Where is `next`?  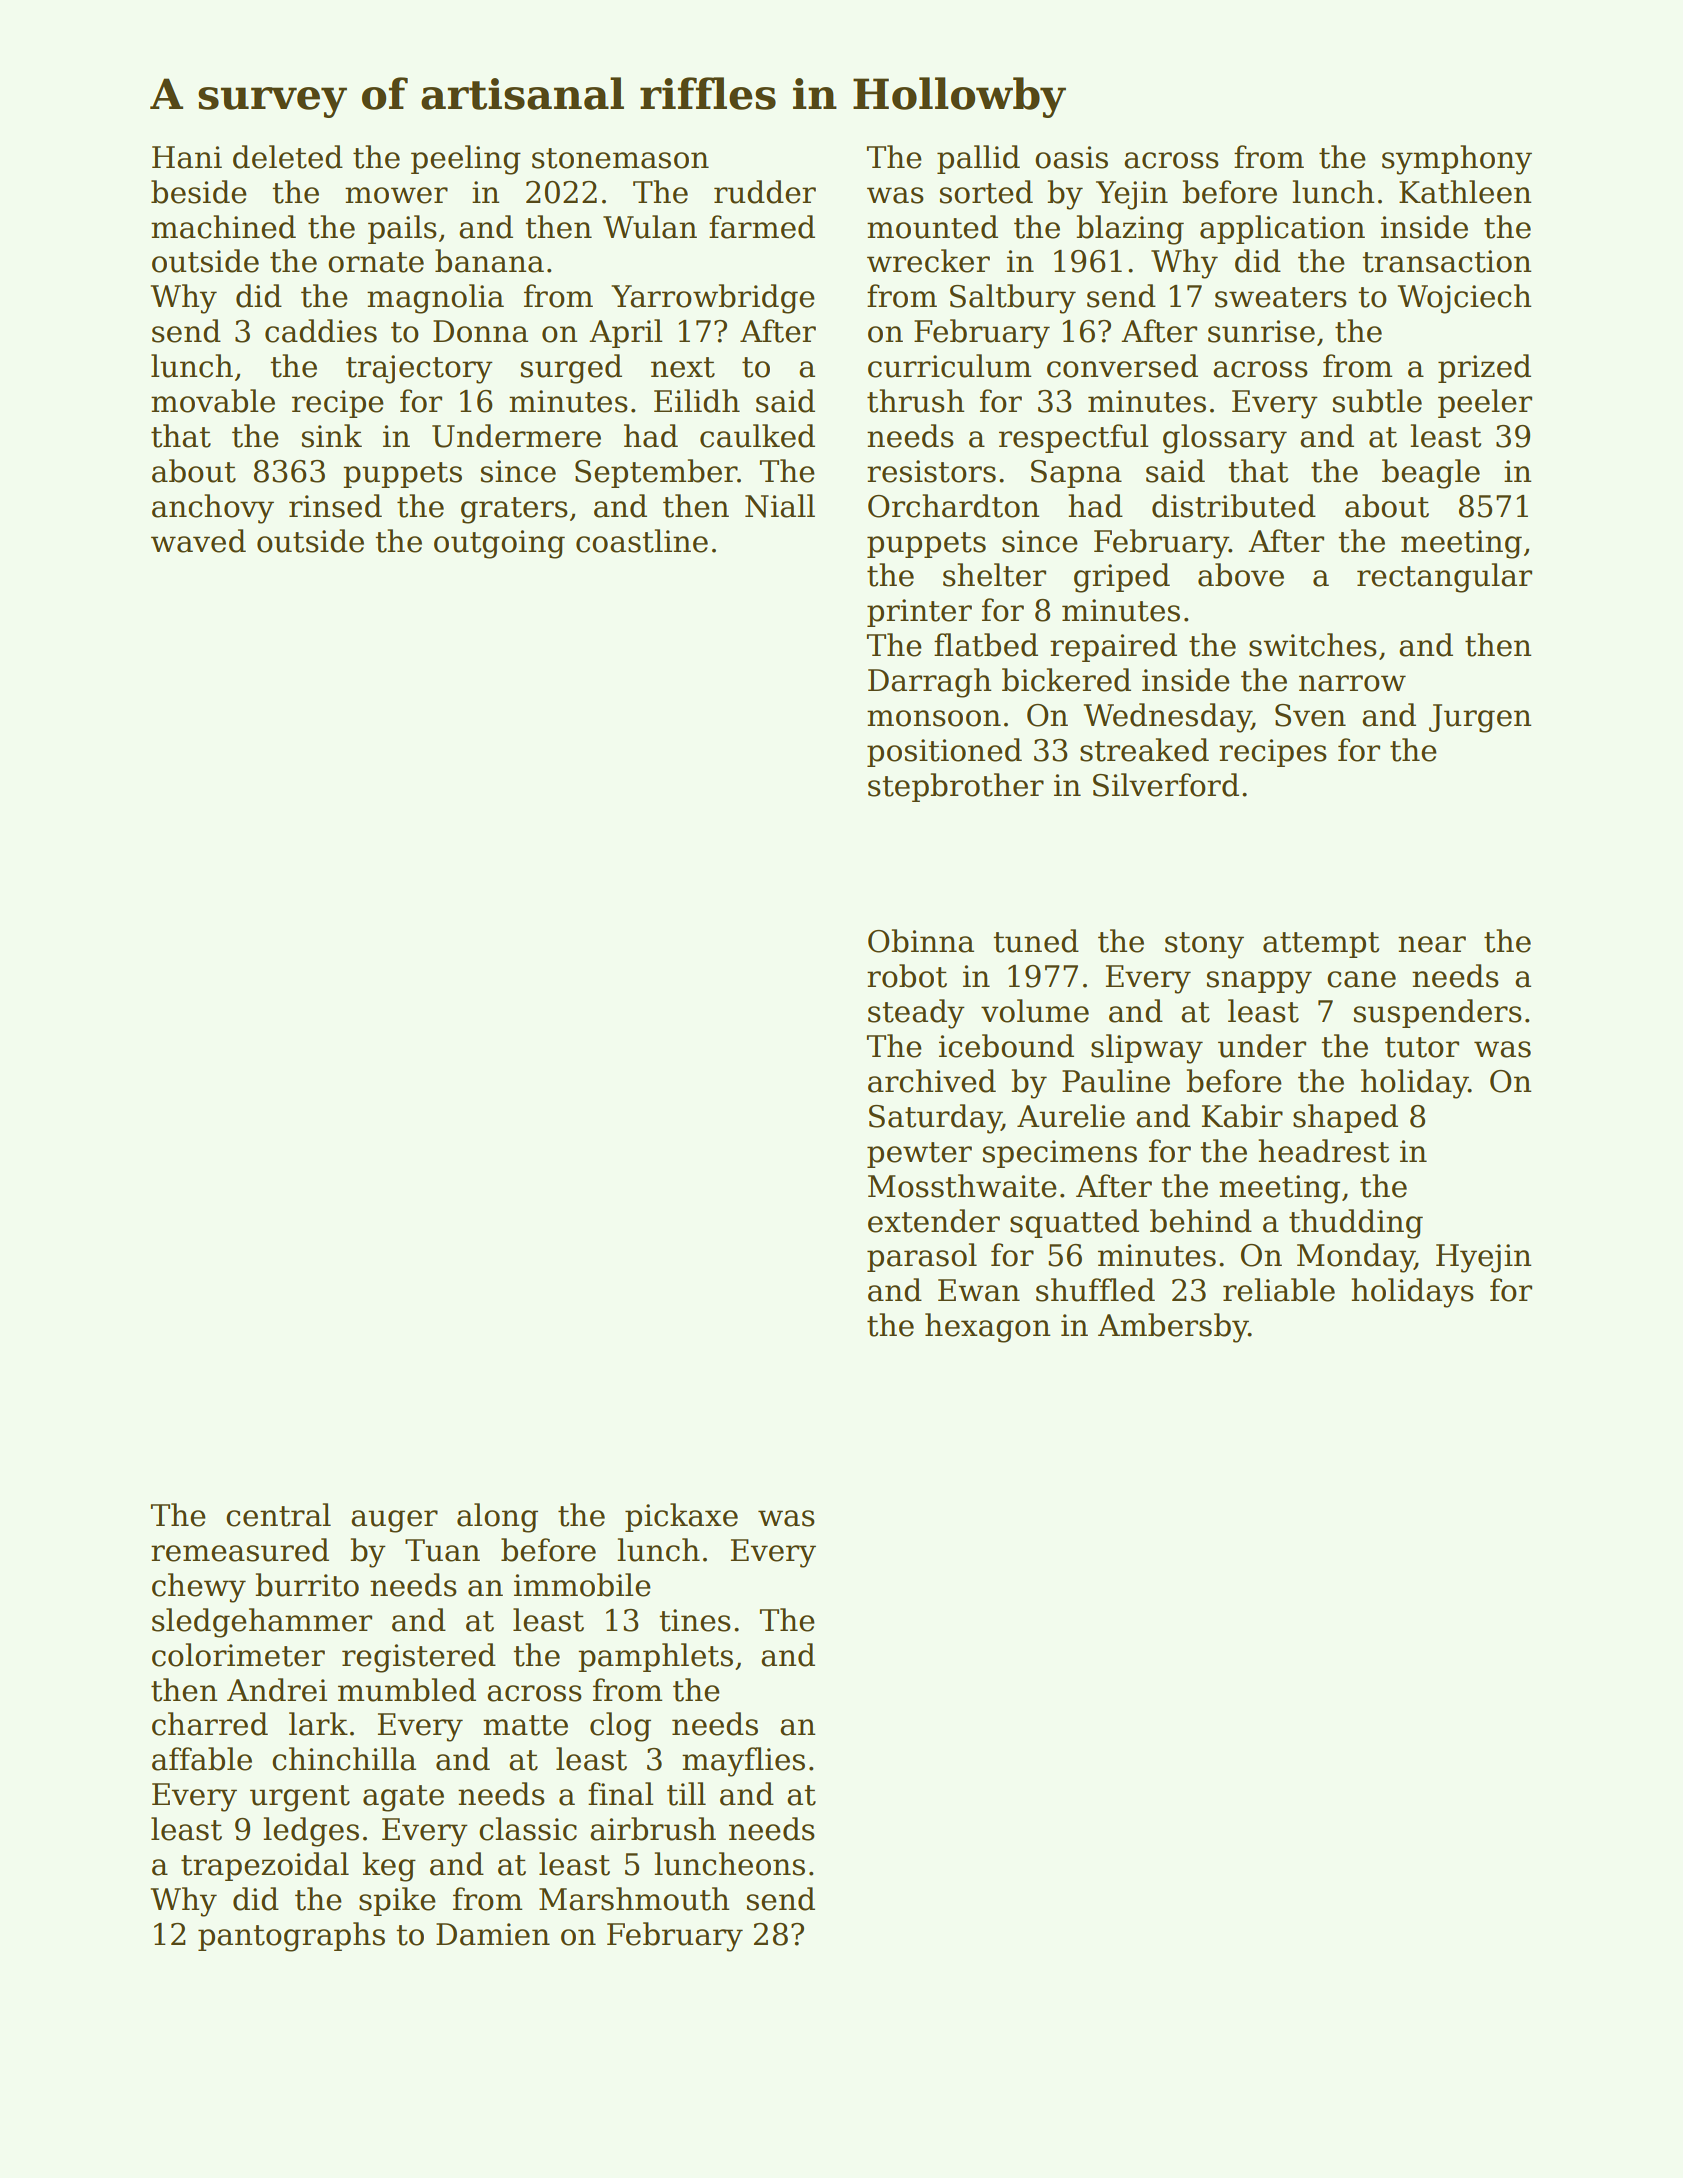 next is located at coordinates (683, 367).
